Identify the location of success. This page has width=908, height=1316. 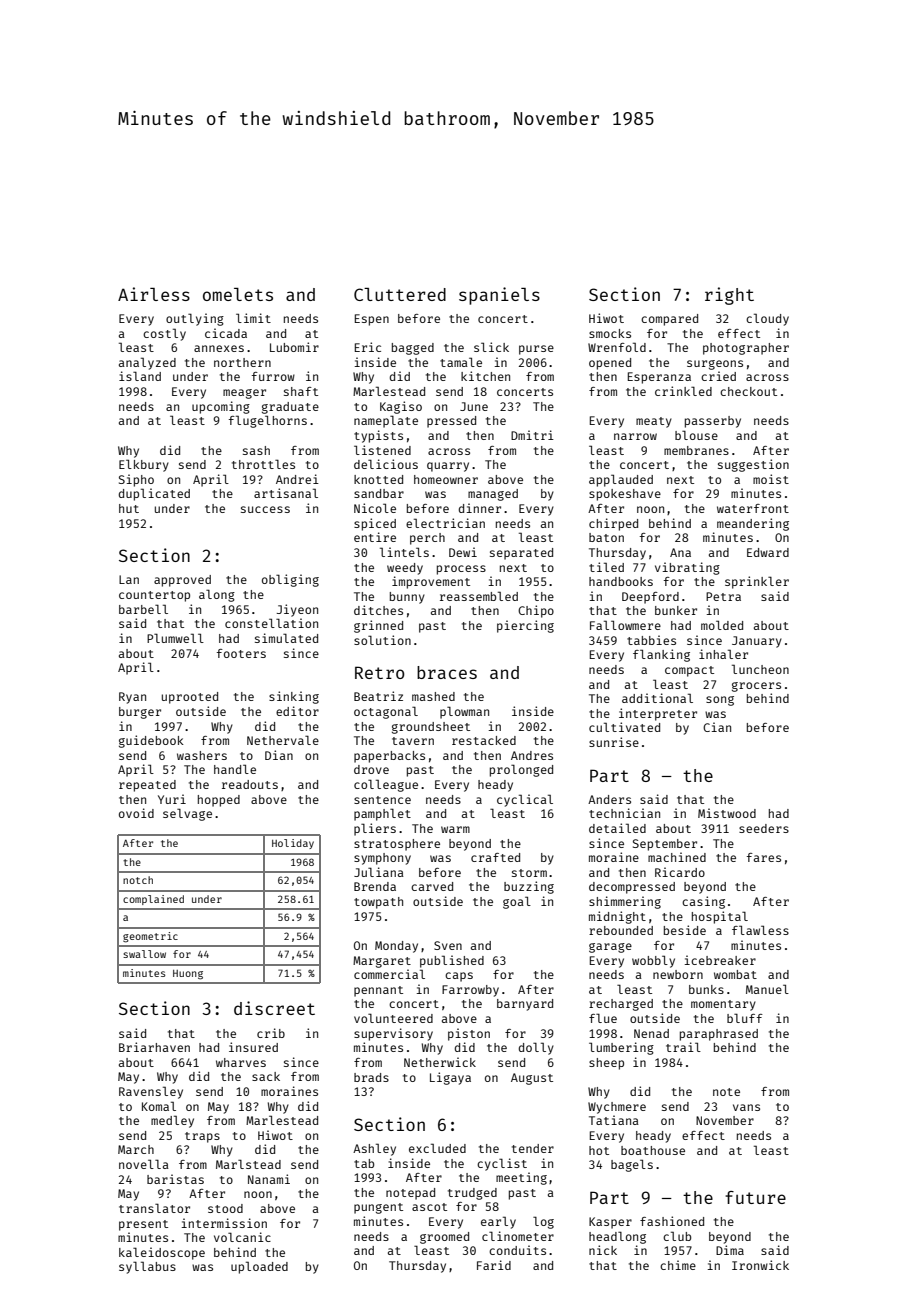
(265, 509).
